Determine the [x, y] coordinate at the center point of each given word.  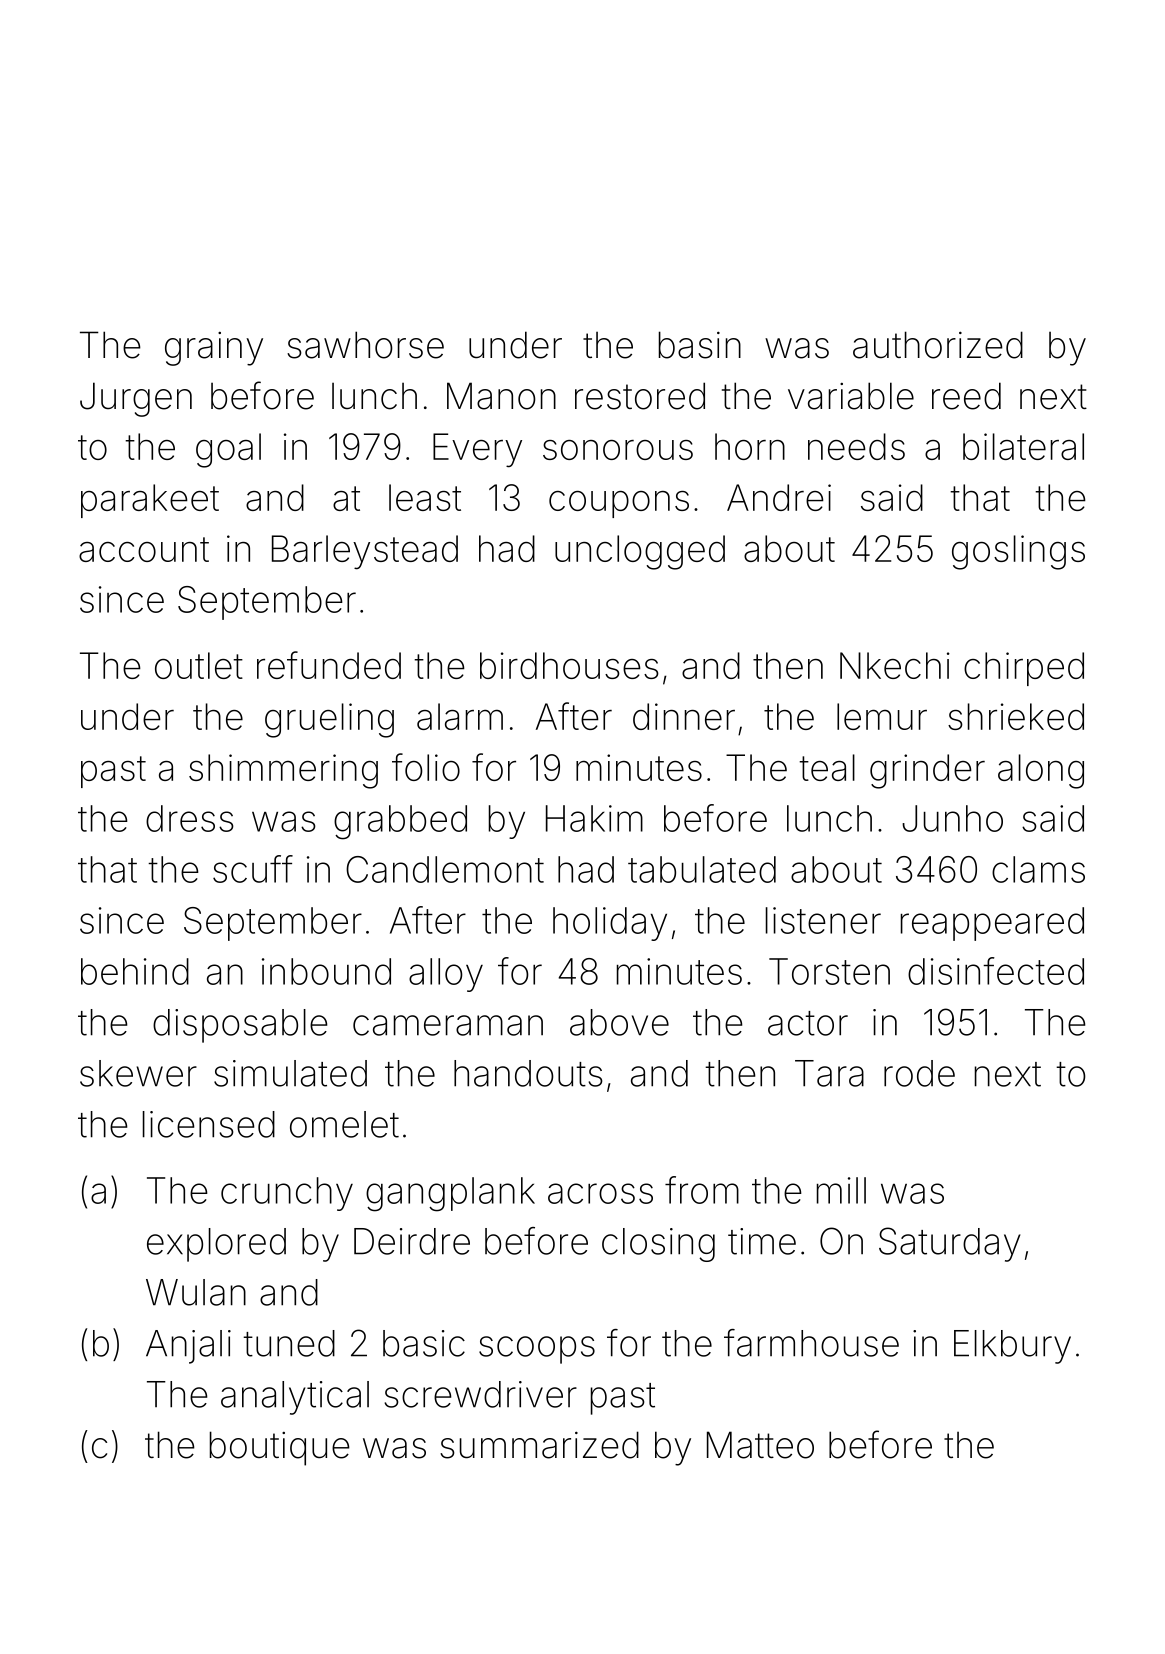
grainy [214, 349]
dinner [684, 716]
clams [1038, 869]
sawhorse [365, 345]
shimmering [283, 771]
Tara [829, 1073]
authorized [938, 345]
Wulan [196, 1292]
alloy [446, 975]
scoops [537, 1350]
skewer [138, 1073]
